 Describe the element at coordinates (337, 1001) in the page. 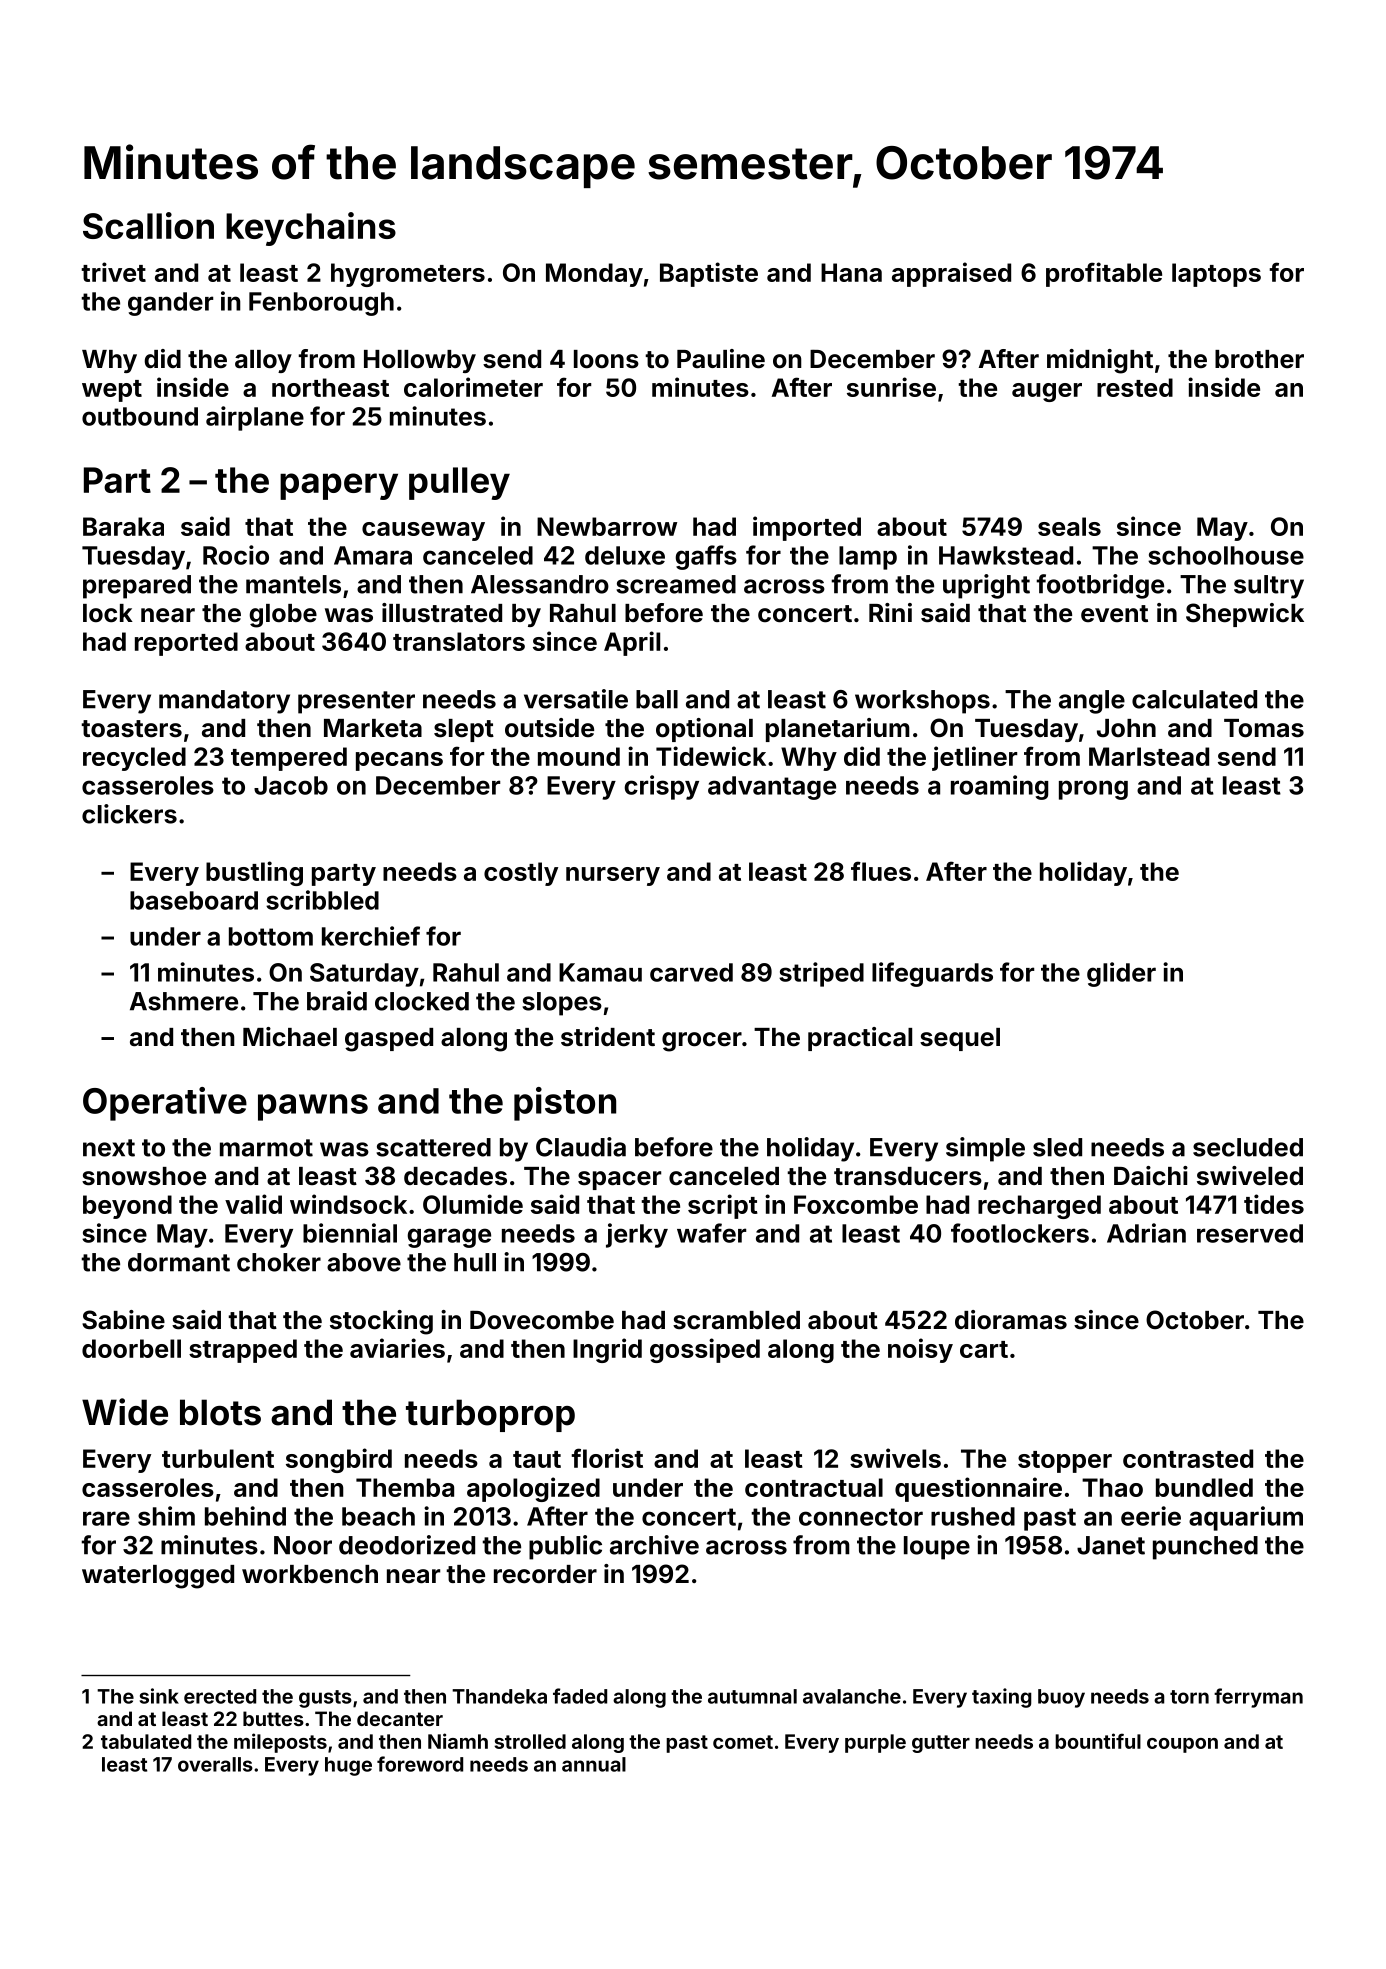

I see `braid` at that location.
